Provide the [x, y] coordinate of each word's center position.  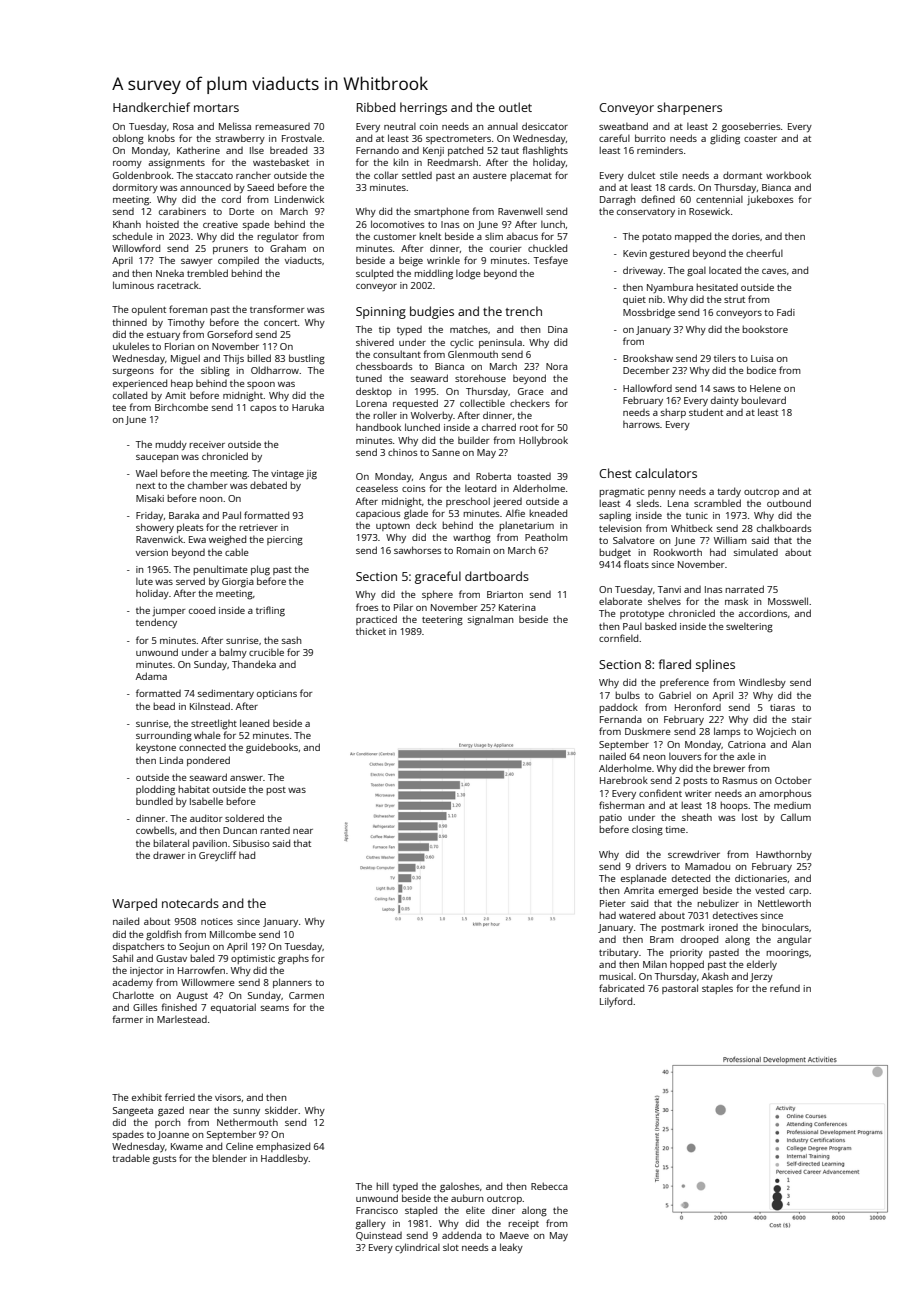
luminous [133, 285]
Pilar [403, 607]
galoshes [459, 1188]
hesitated [717, 287]
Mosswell [788, 601]
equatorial [233, 1008]
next [145, 486]
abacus [522, 236]
